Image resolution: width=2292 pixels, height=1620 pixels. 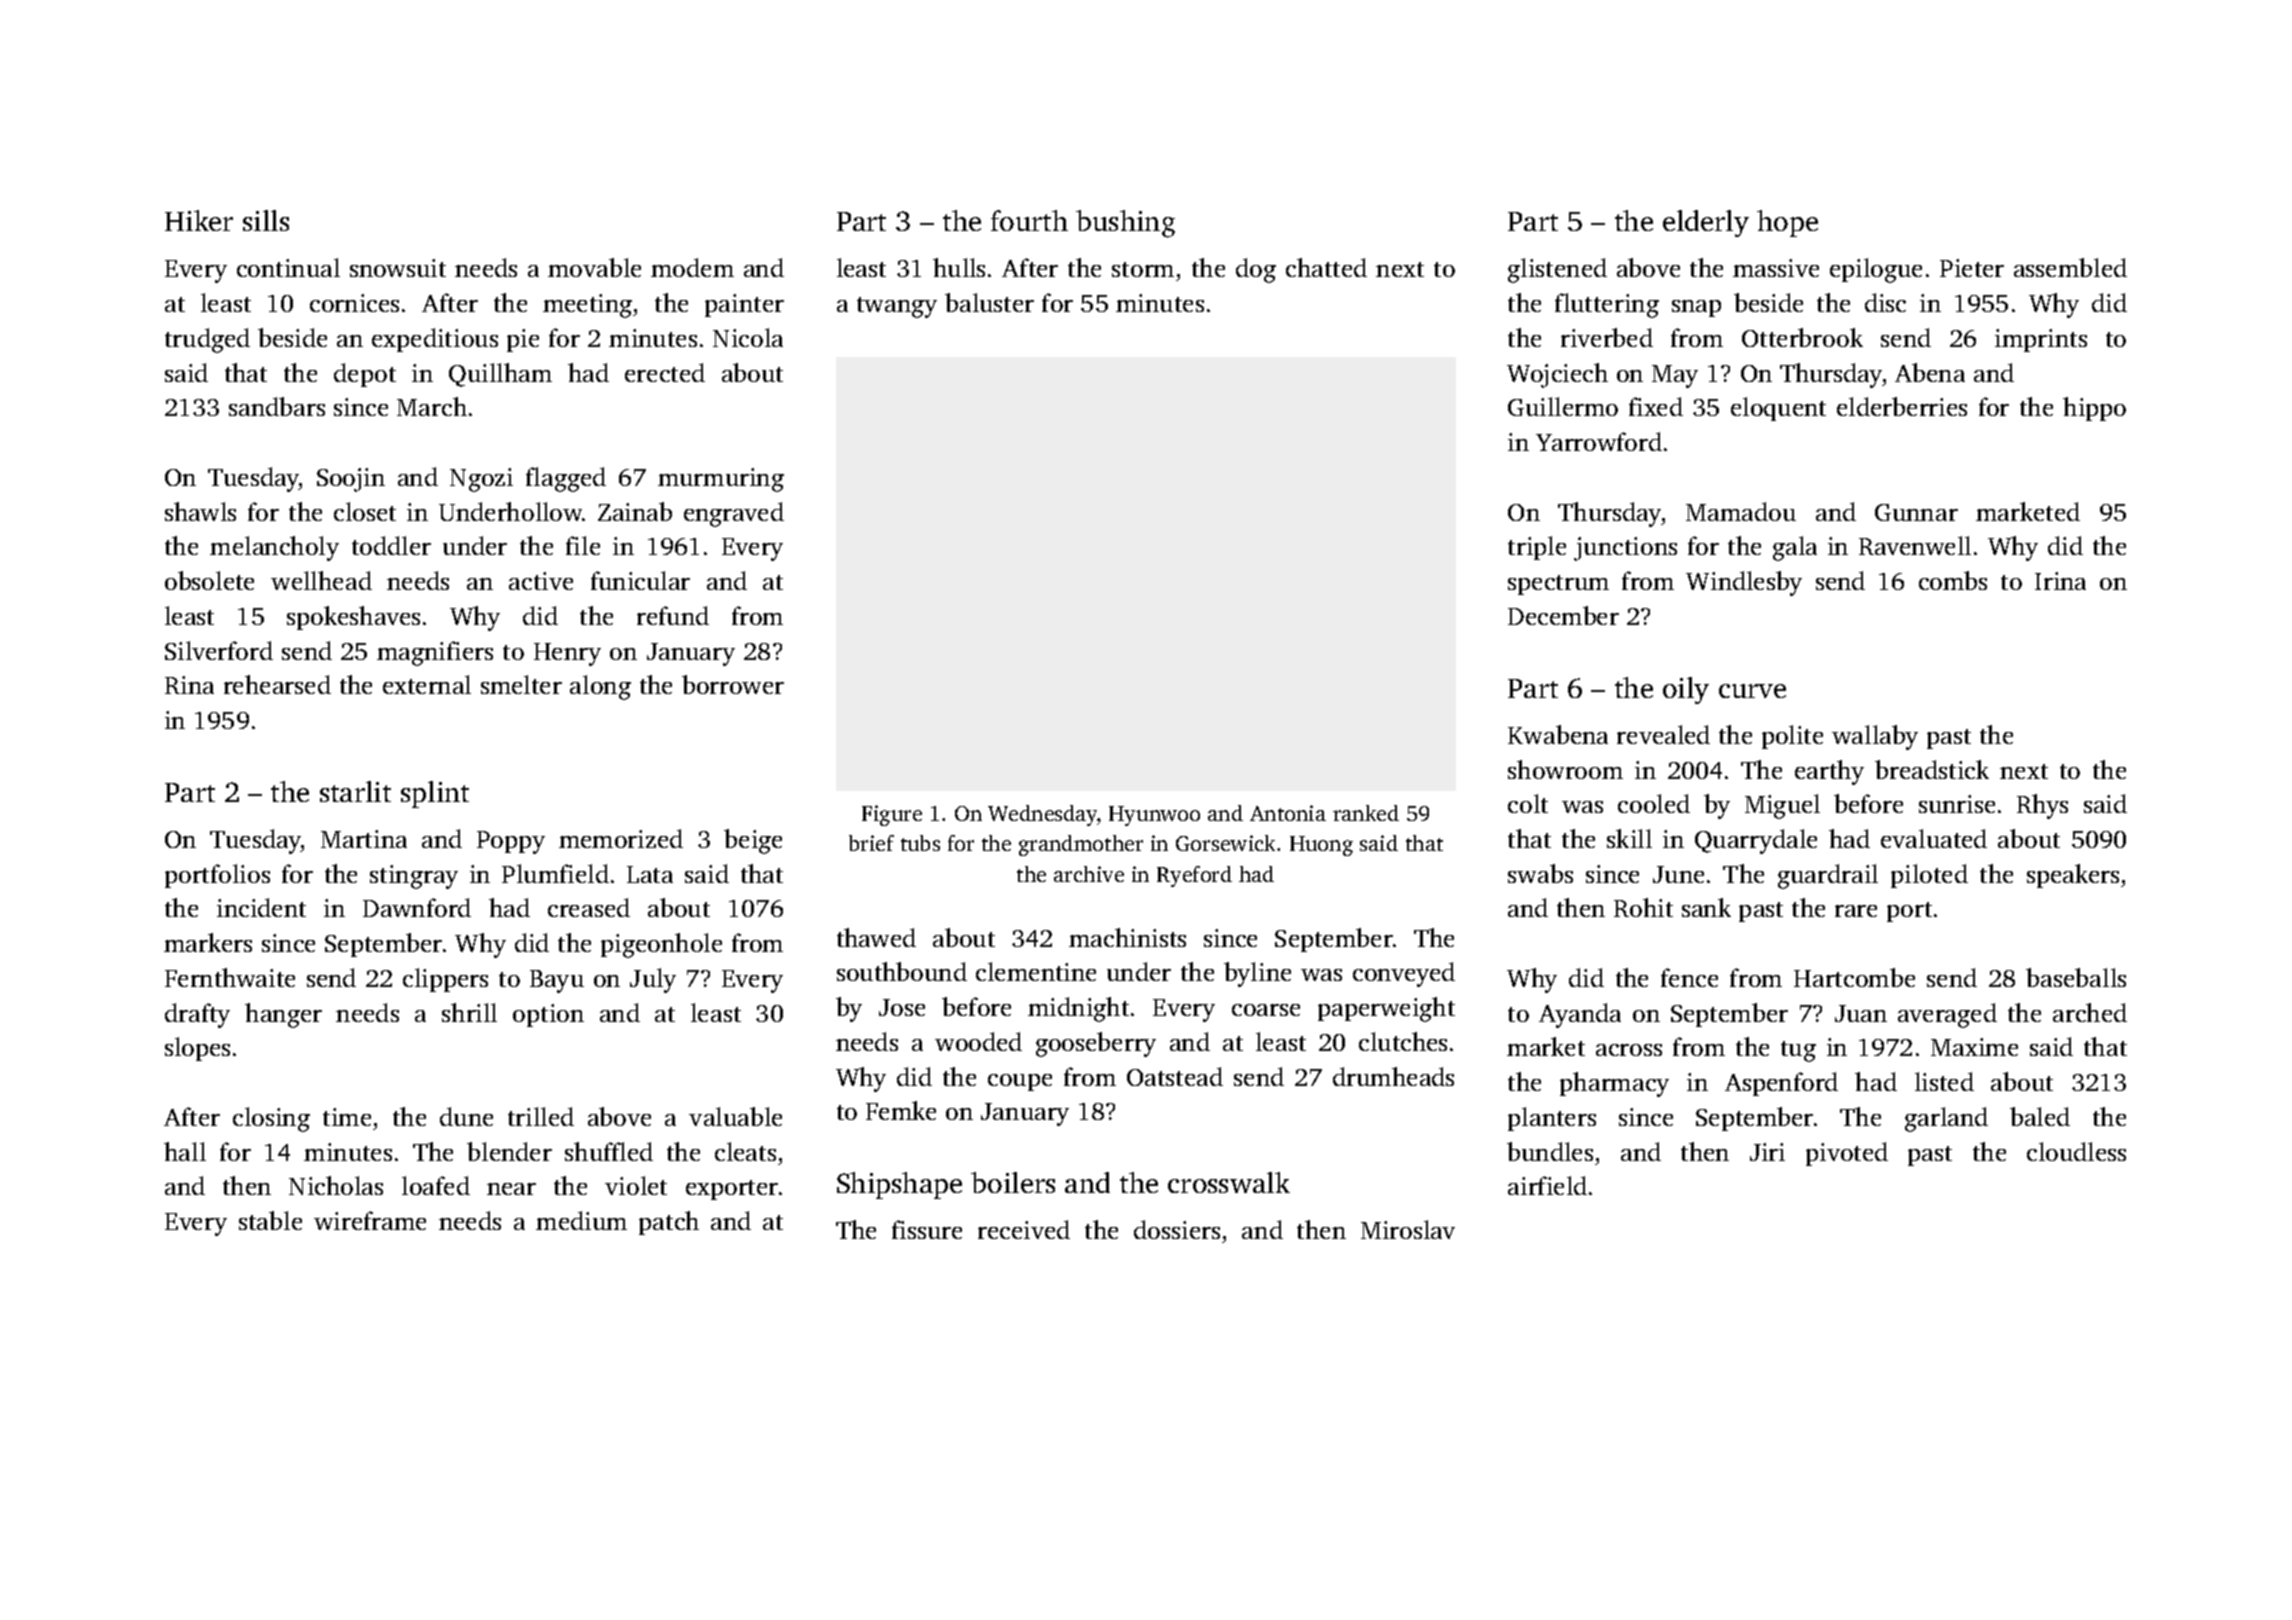 What do you see at coordinates (1408, 1229) in the page?
I see `Miroslav` at bounding box center [1408, 1229].
